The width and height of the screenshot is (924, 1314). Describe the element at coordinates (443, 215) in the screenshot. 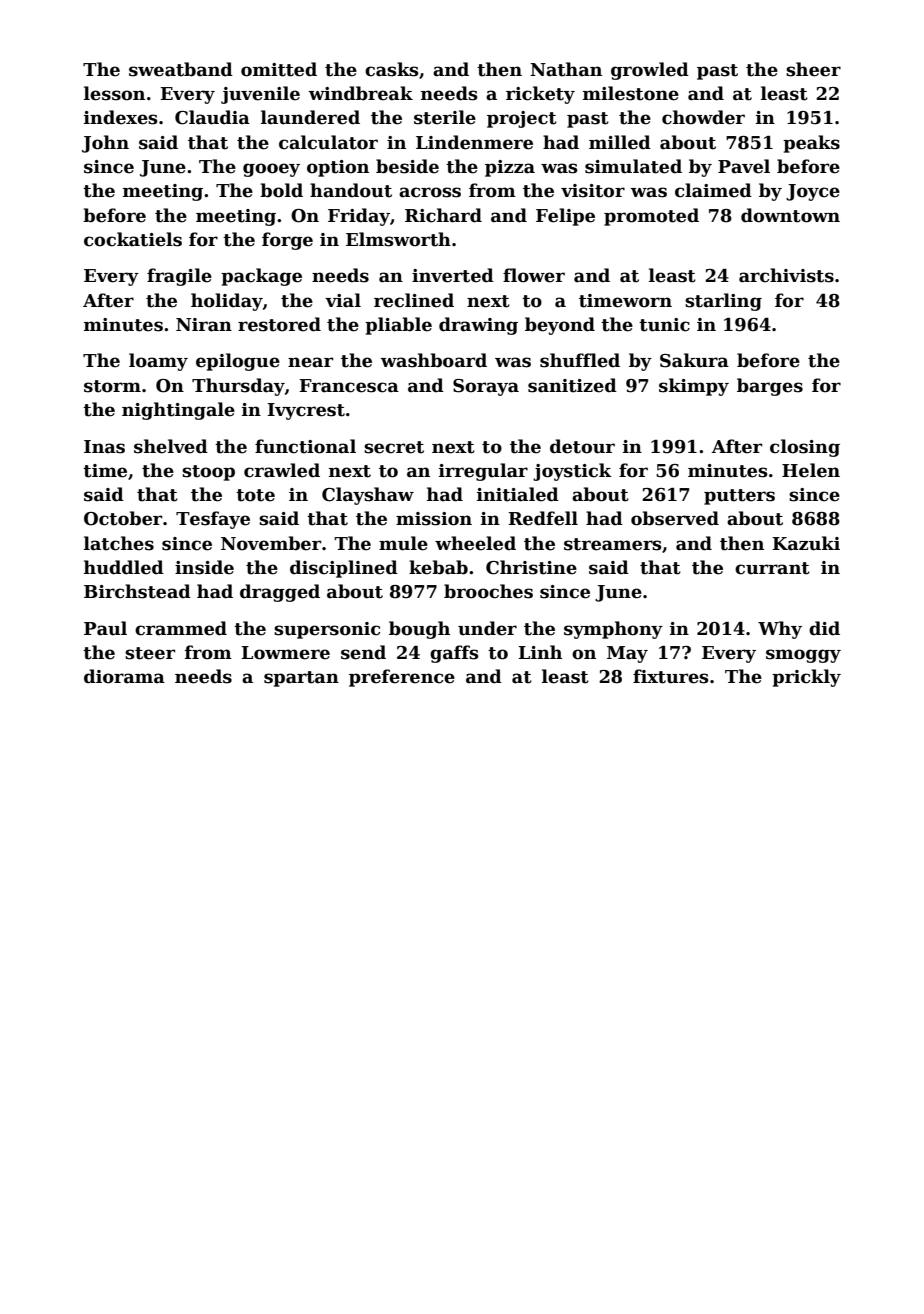

I see `Richard` at that location.
